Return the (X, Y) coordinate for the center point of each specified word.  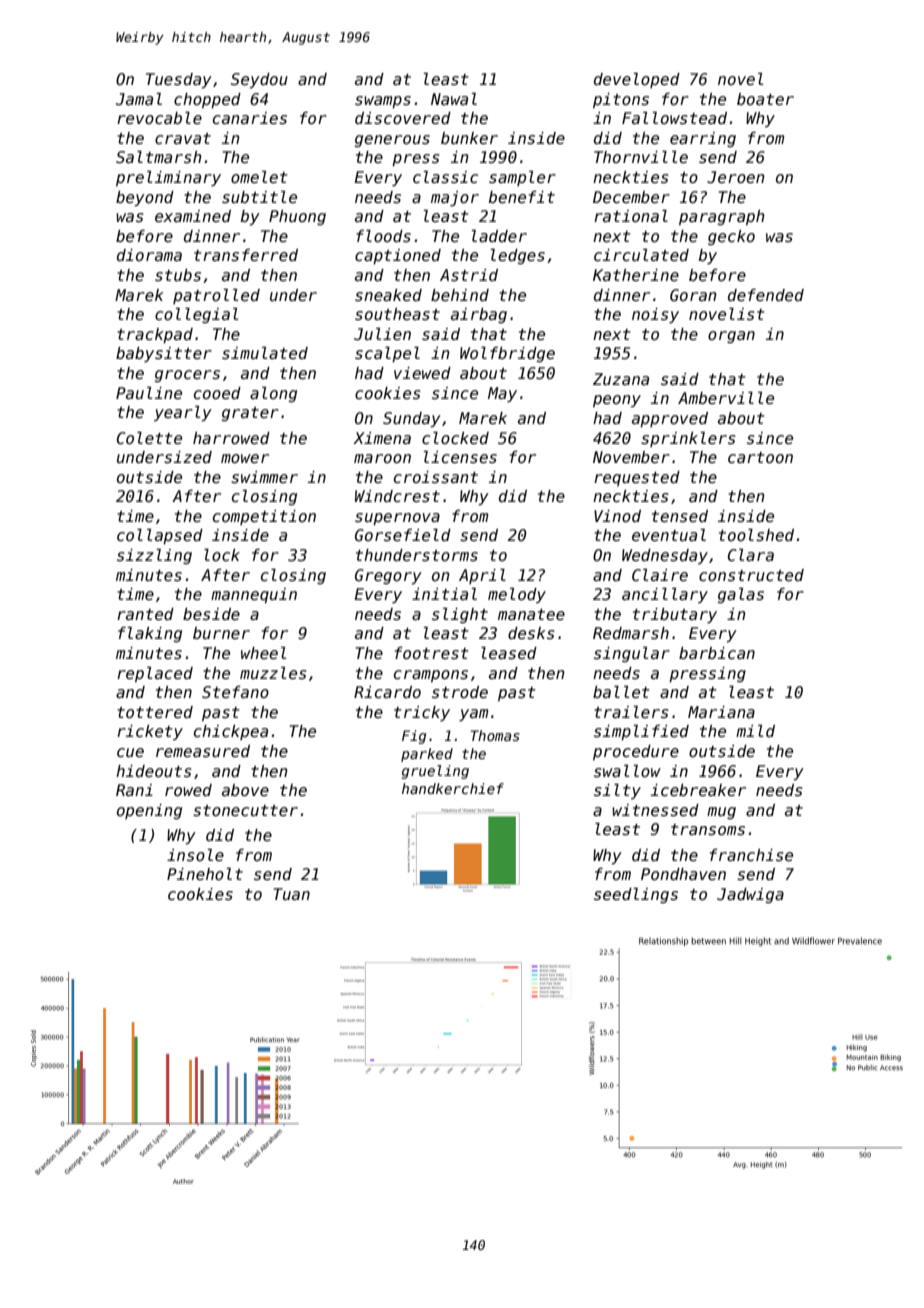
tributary (675, 615)
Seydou (259, 81)
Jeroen (736, 177)
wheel (263, 653)
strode (460, 692)
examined (193, 216)
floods (383, 236)
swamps (383, 102)
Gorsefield (403, 535)
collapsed (160, 536)
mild (755, 731)
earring (703, 139)
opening (149, 811)
